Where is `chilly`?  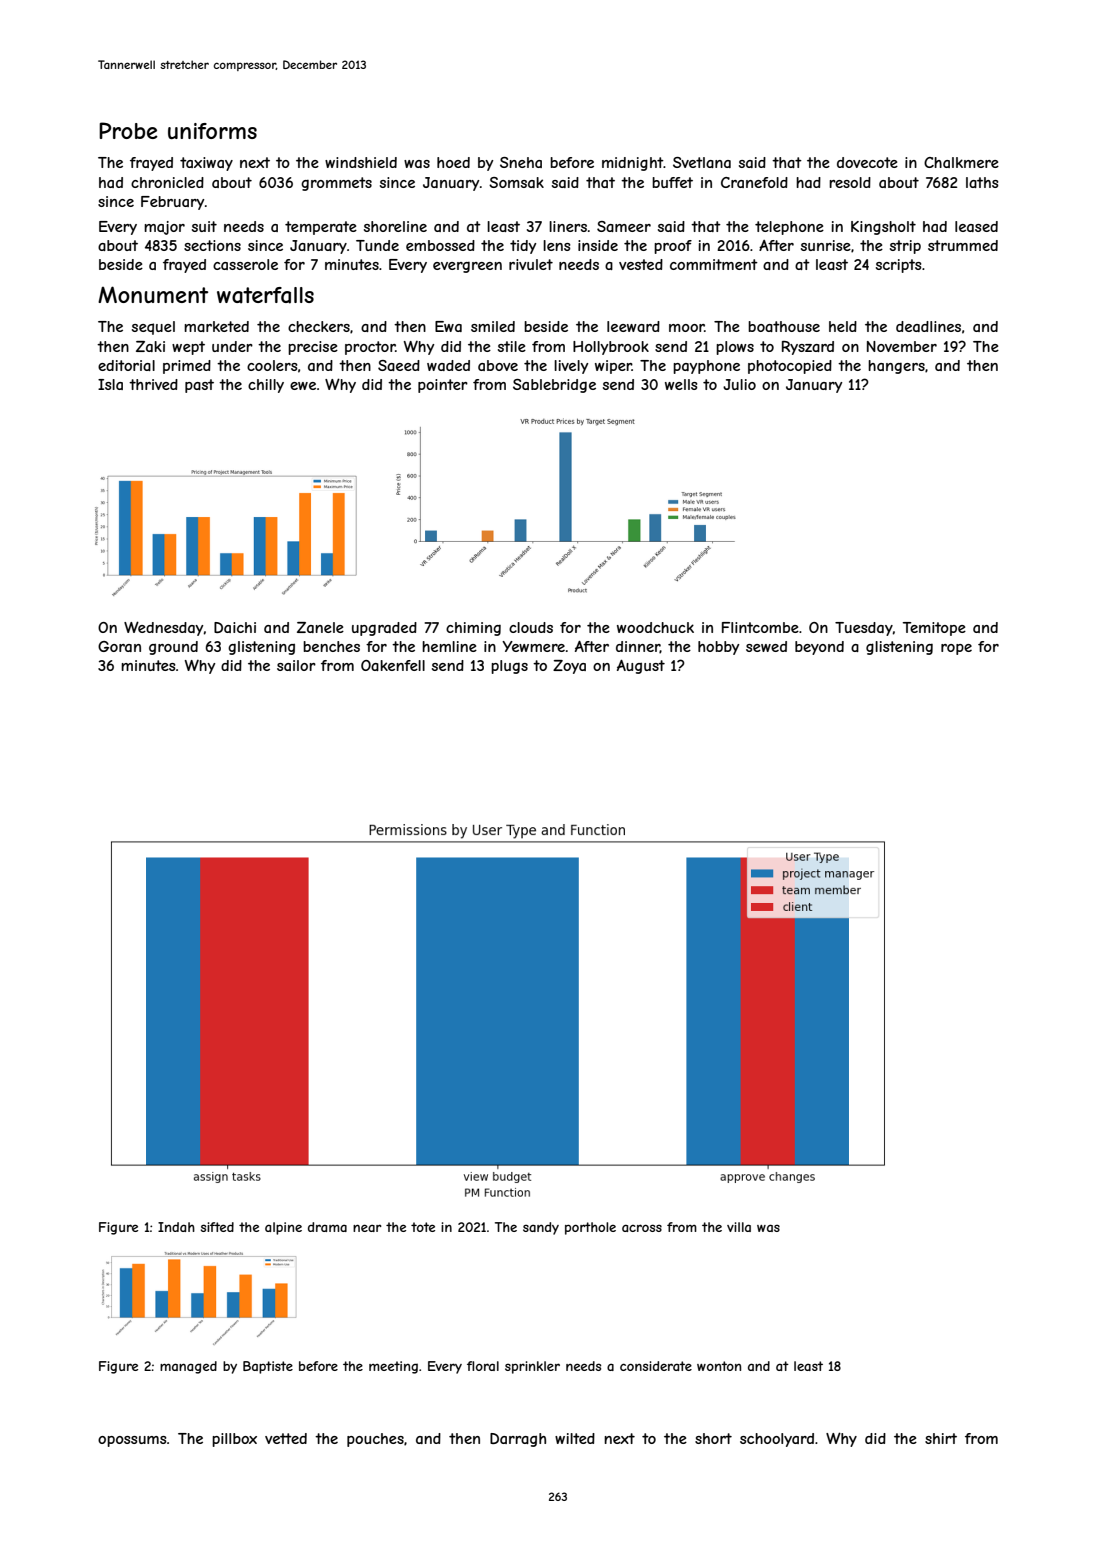 chilly is located at coordinates (266, 386).
